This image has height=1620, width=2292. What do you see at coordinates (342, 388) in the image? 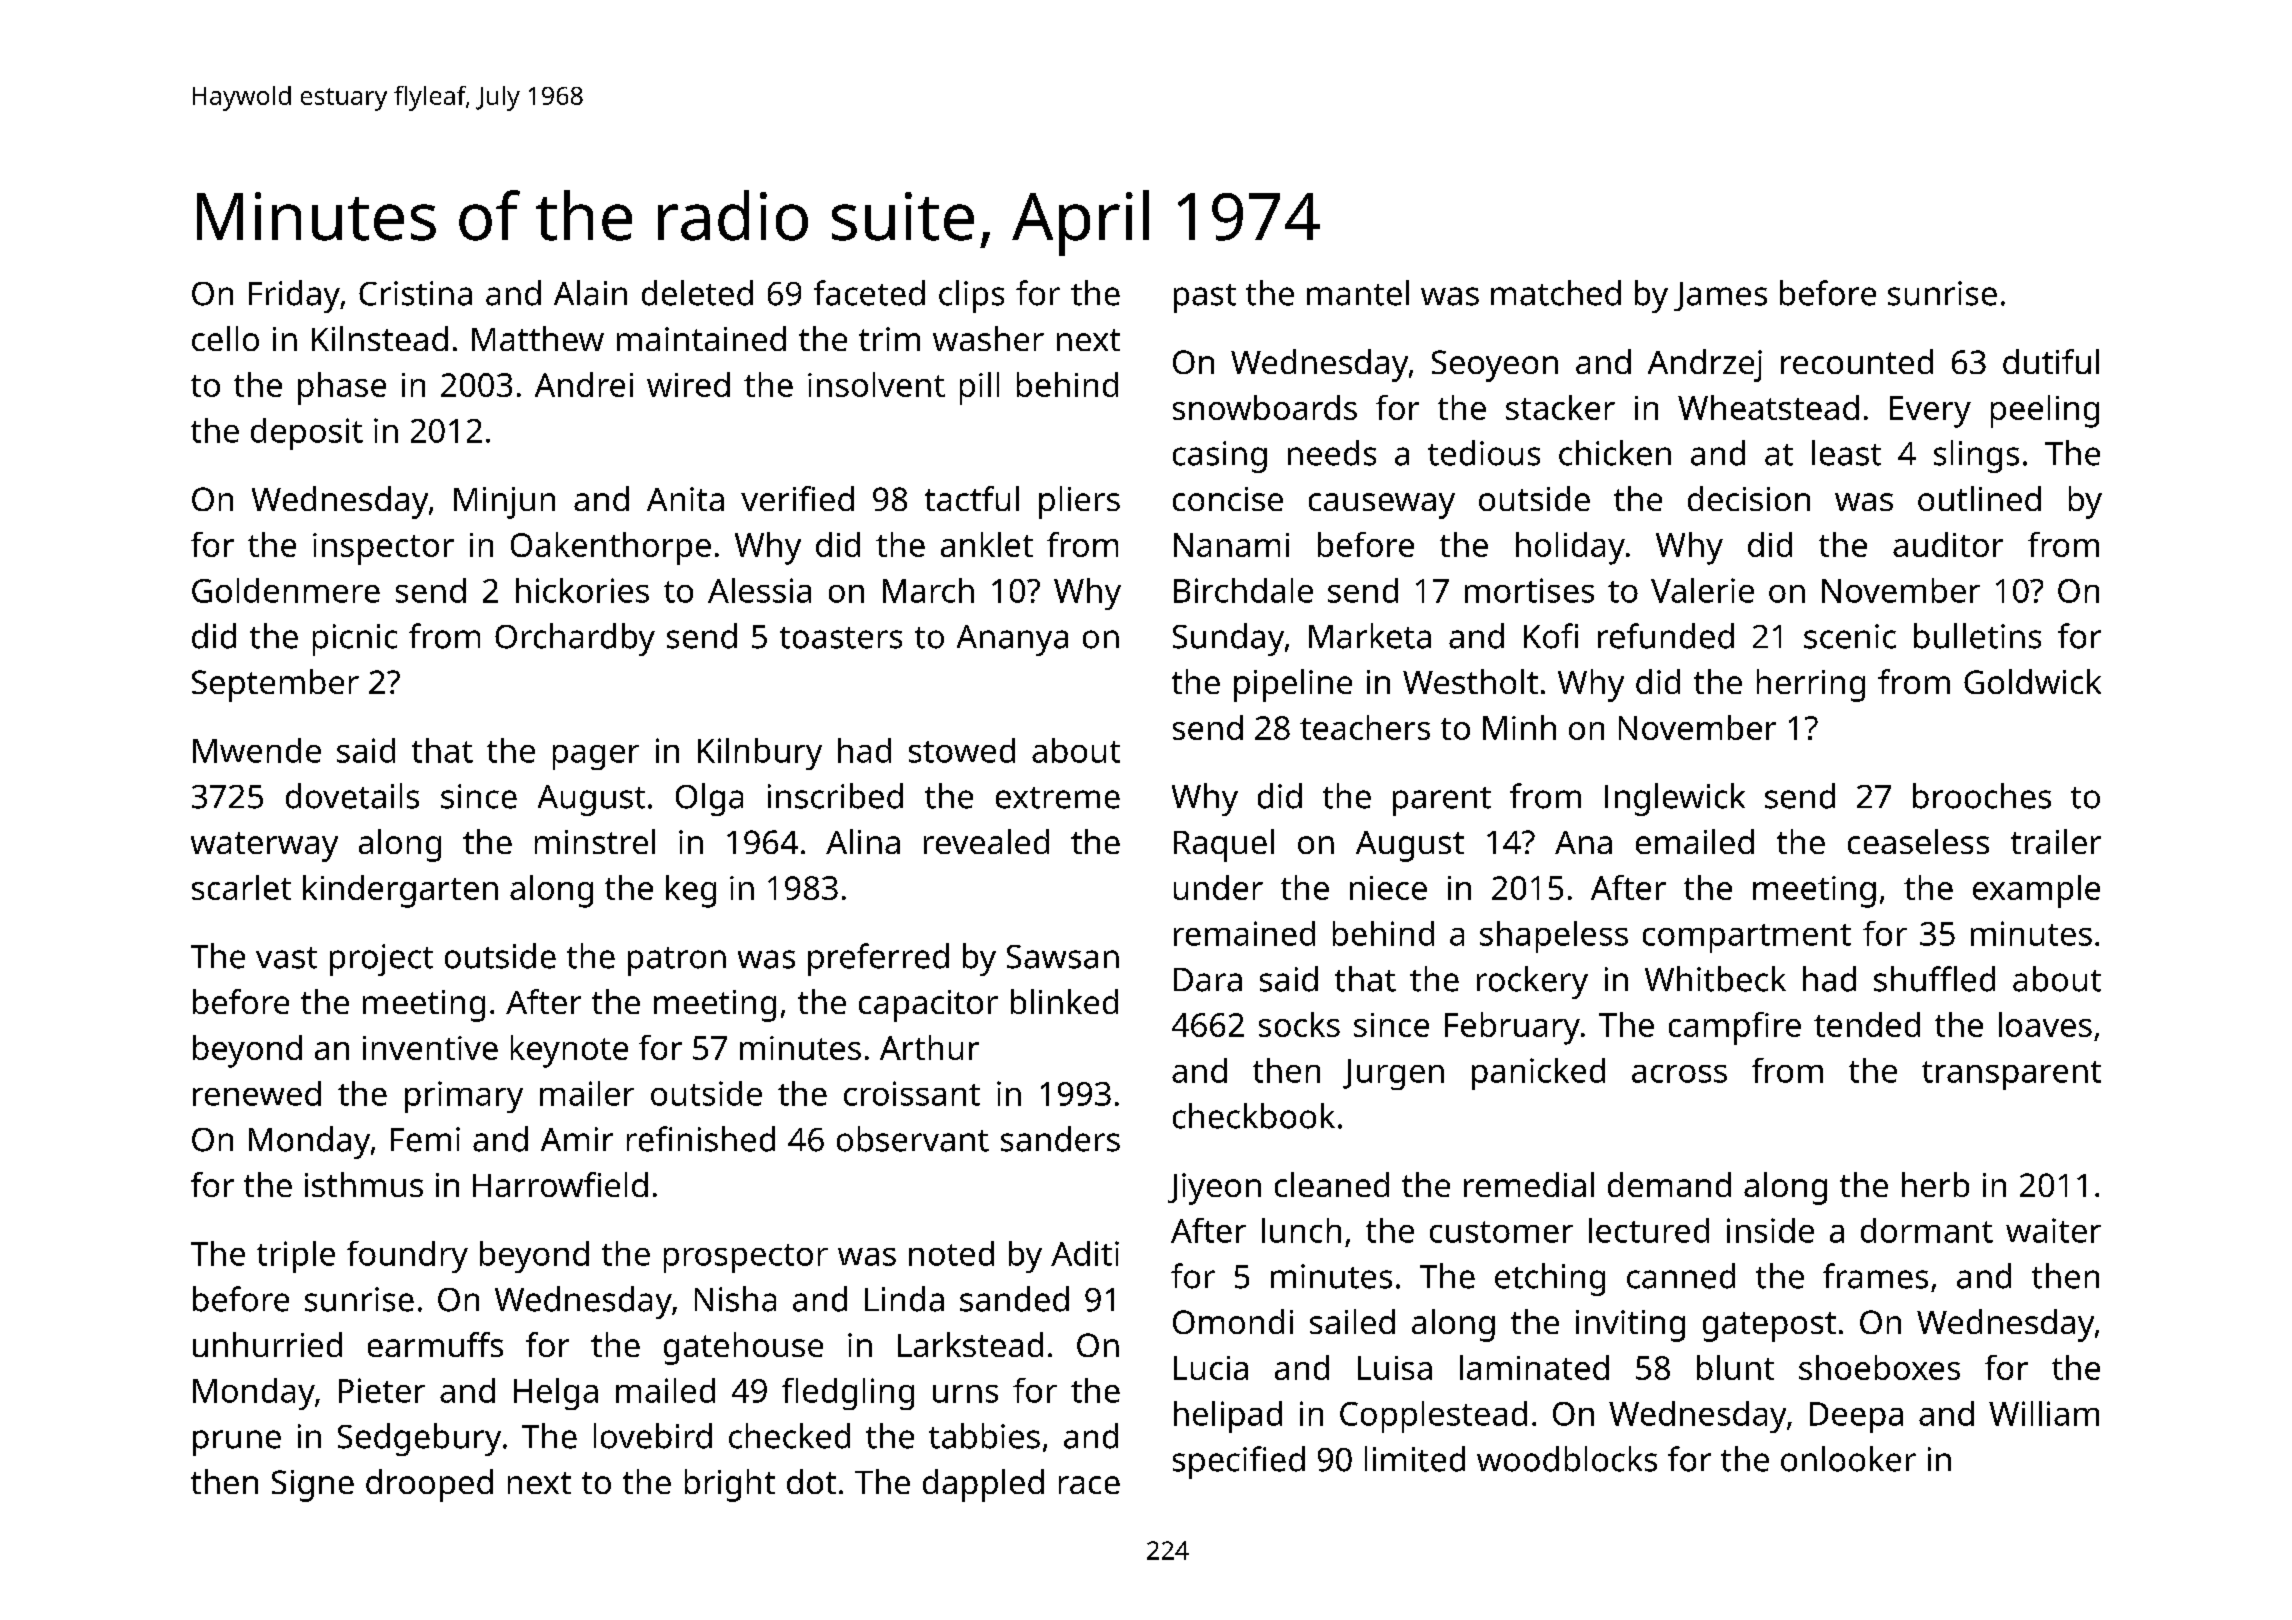
I see `phase` at bounding box center [342, 388].
